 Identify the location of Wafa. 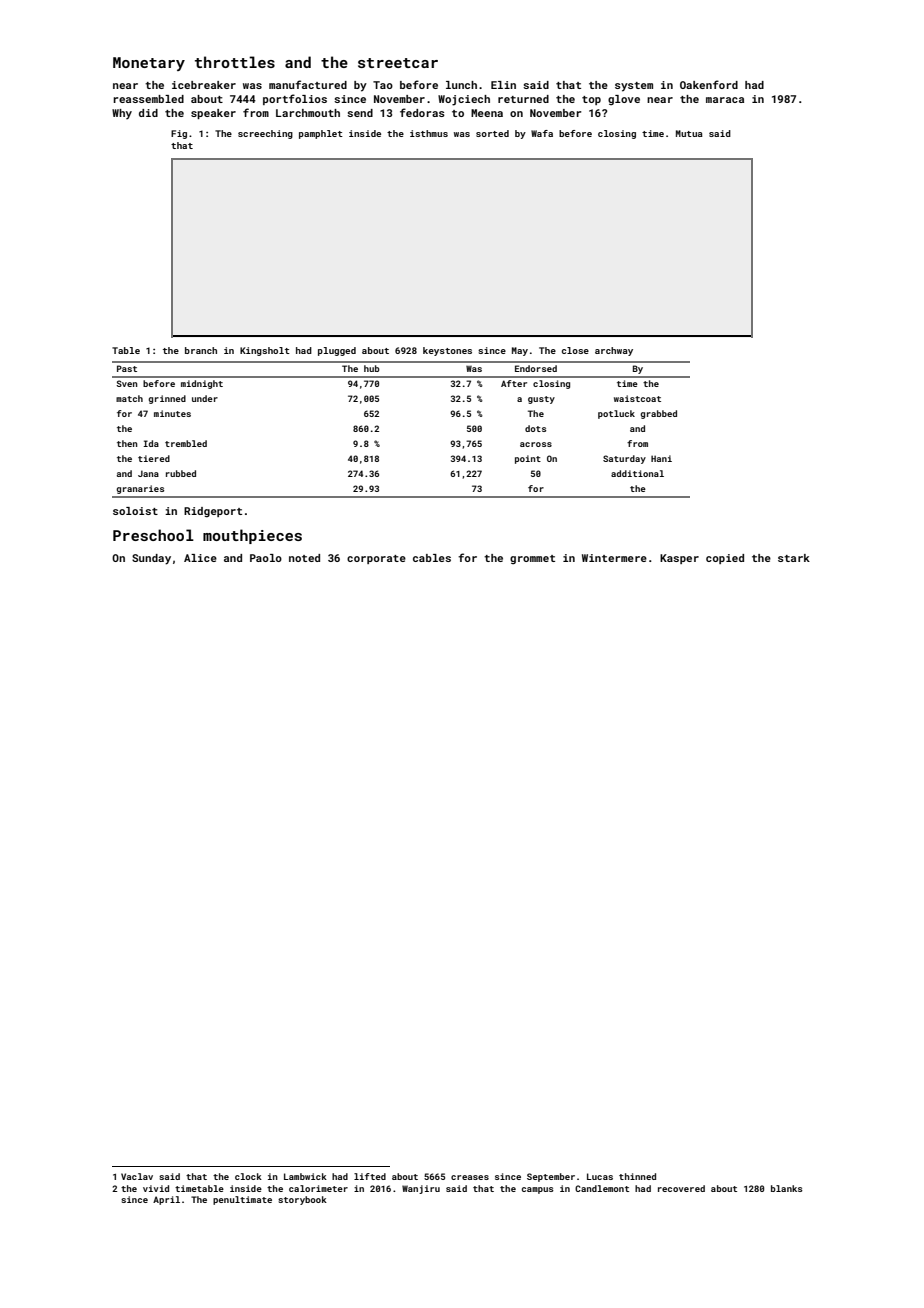
(542, 133).
